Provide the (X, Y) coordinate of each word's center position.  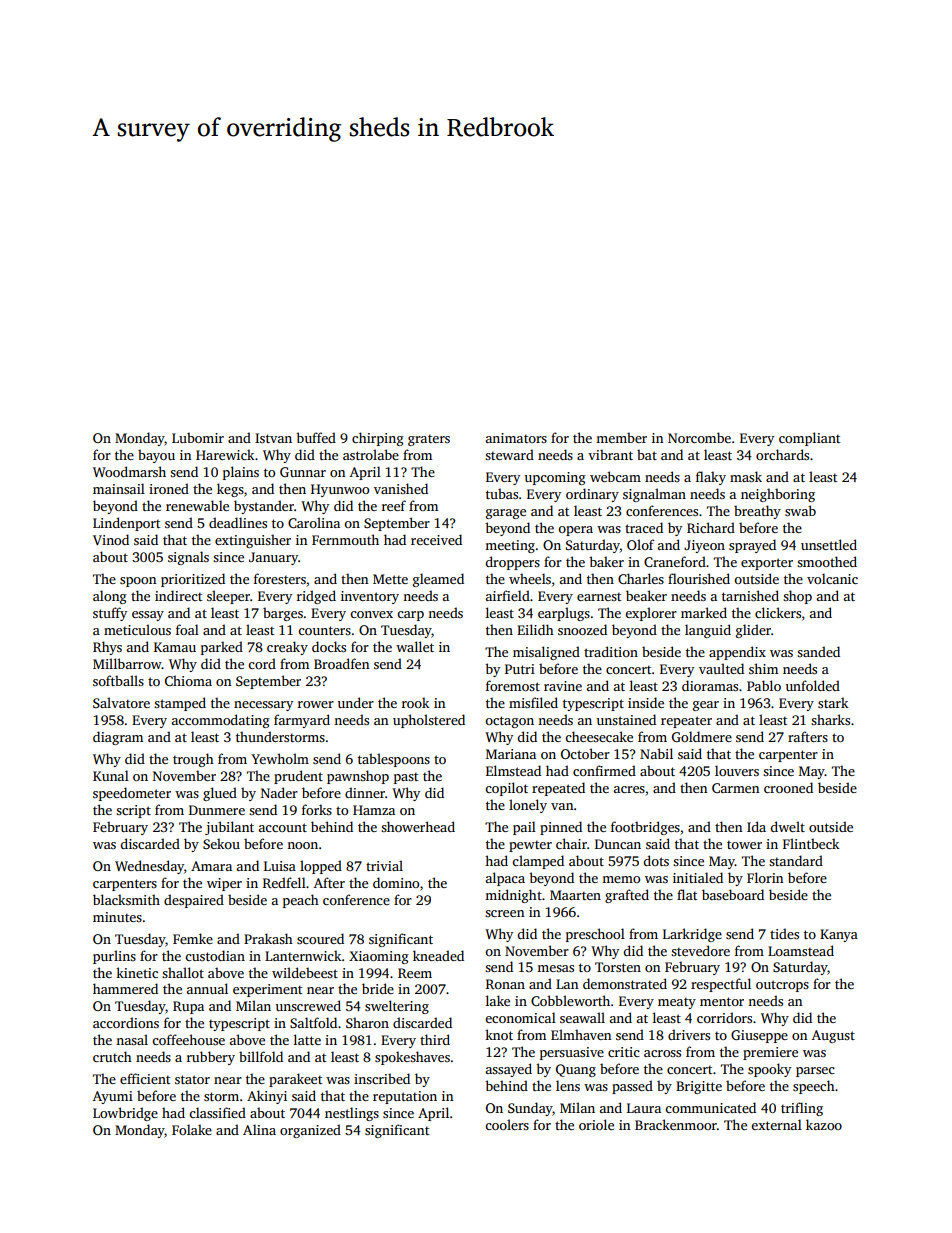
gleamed (438, 580)
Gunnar (303, 472)
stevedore (700, 950)
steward (509, 454)
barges (283, 614)
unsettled (829, 544)
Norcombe (699, 437)
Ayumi (113, 1097)
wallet (415, 646)
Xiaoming (379, 957)
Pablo (764, 685)
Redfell (284, 882)
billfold (261, 1056)
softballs (118, 680)
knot (499, 1034)
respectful (721, 985)
